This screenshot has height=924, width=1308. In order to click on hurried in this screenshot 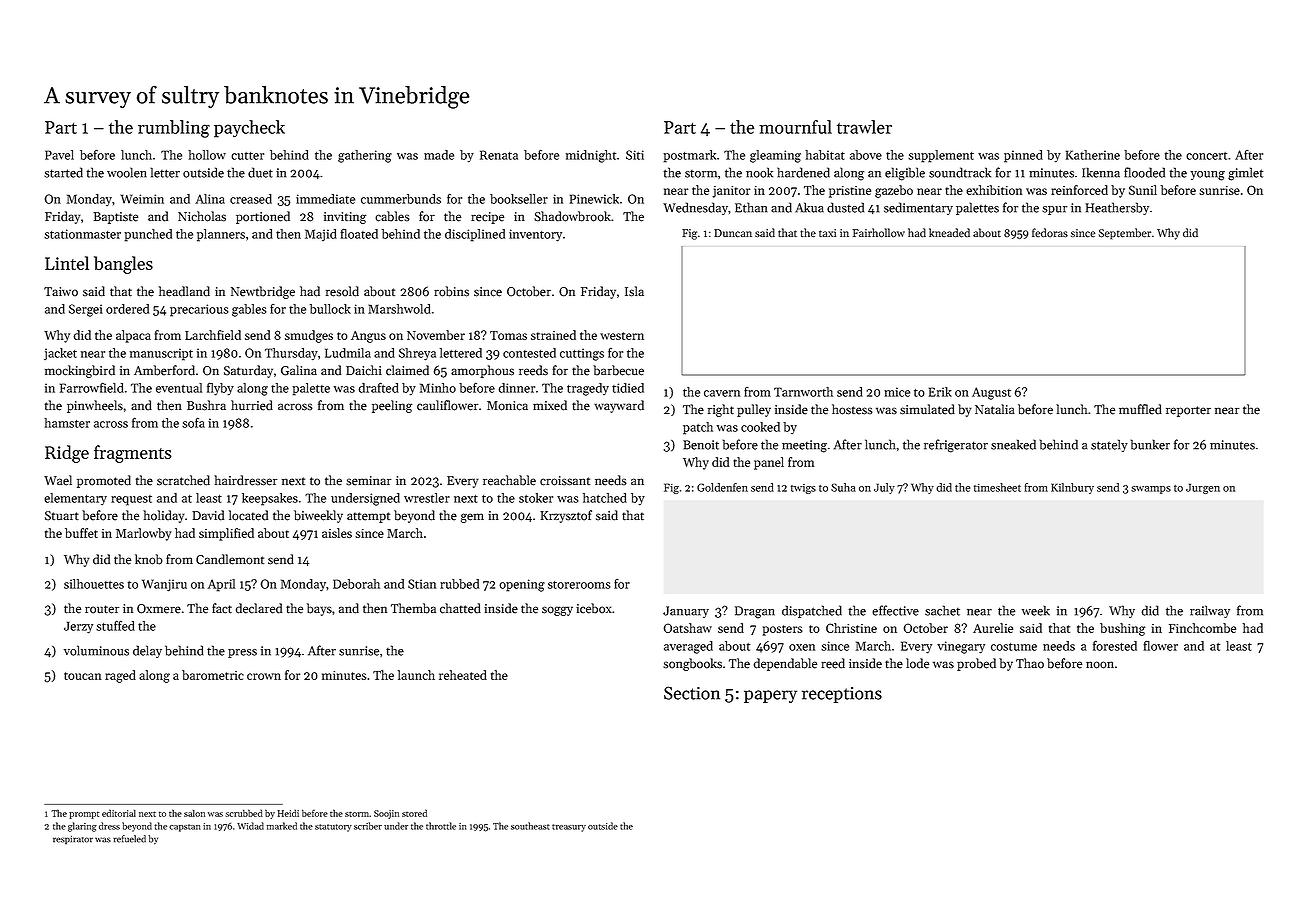, I will do `click(252, 405)`.
